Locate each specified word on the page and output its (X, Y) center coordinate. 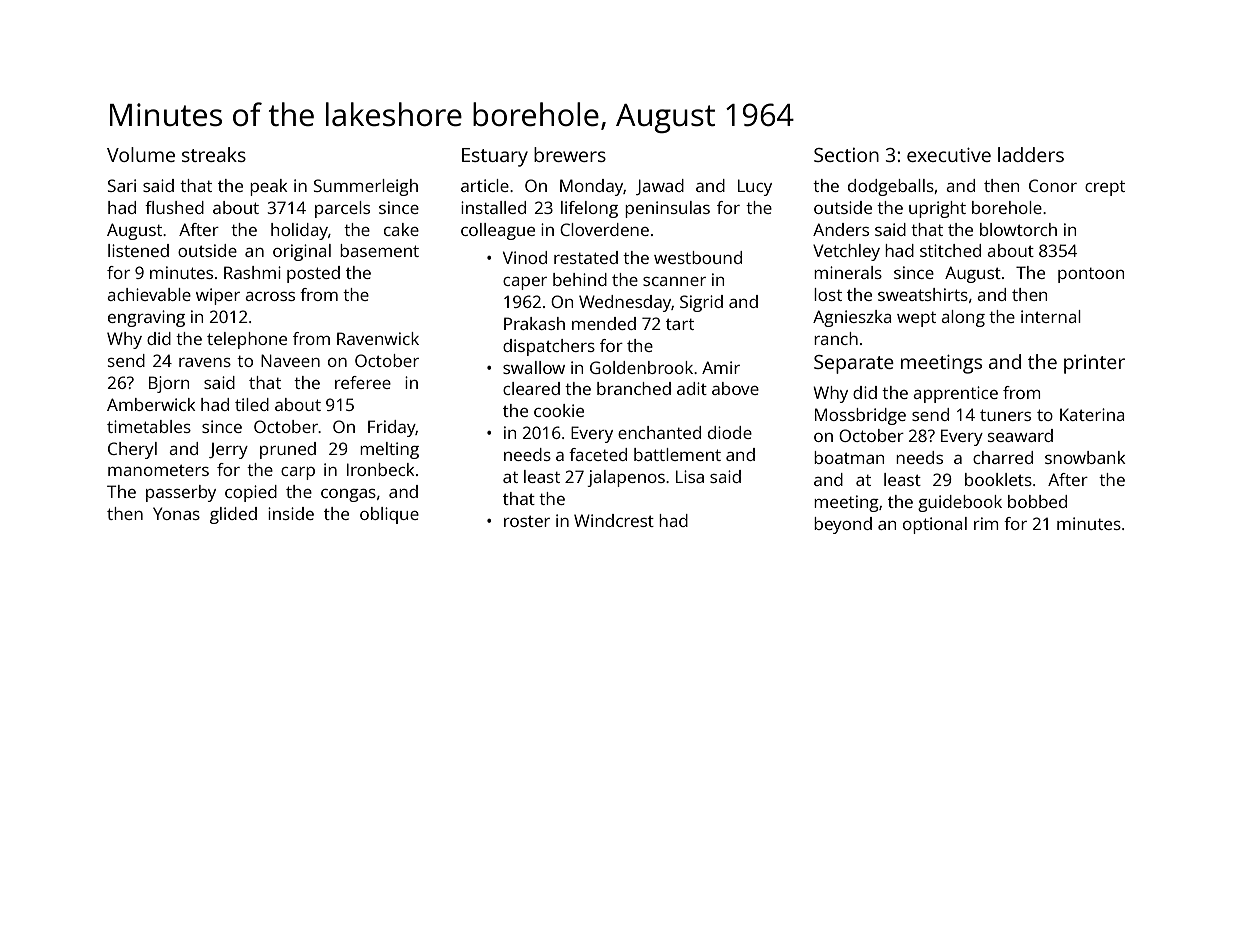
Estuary (495, 157)
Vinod (525, 257)
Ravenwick (378, 338)
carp (298, 473)
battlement (677, 454)
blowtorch (1018, 229)
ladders (1031, 154)
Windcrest (614, 520)
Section (846, 155)
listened (138, 250)
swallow (534, 367)
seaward (1020, 435)
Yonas (176, 513)
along (963, 318)
